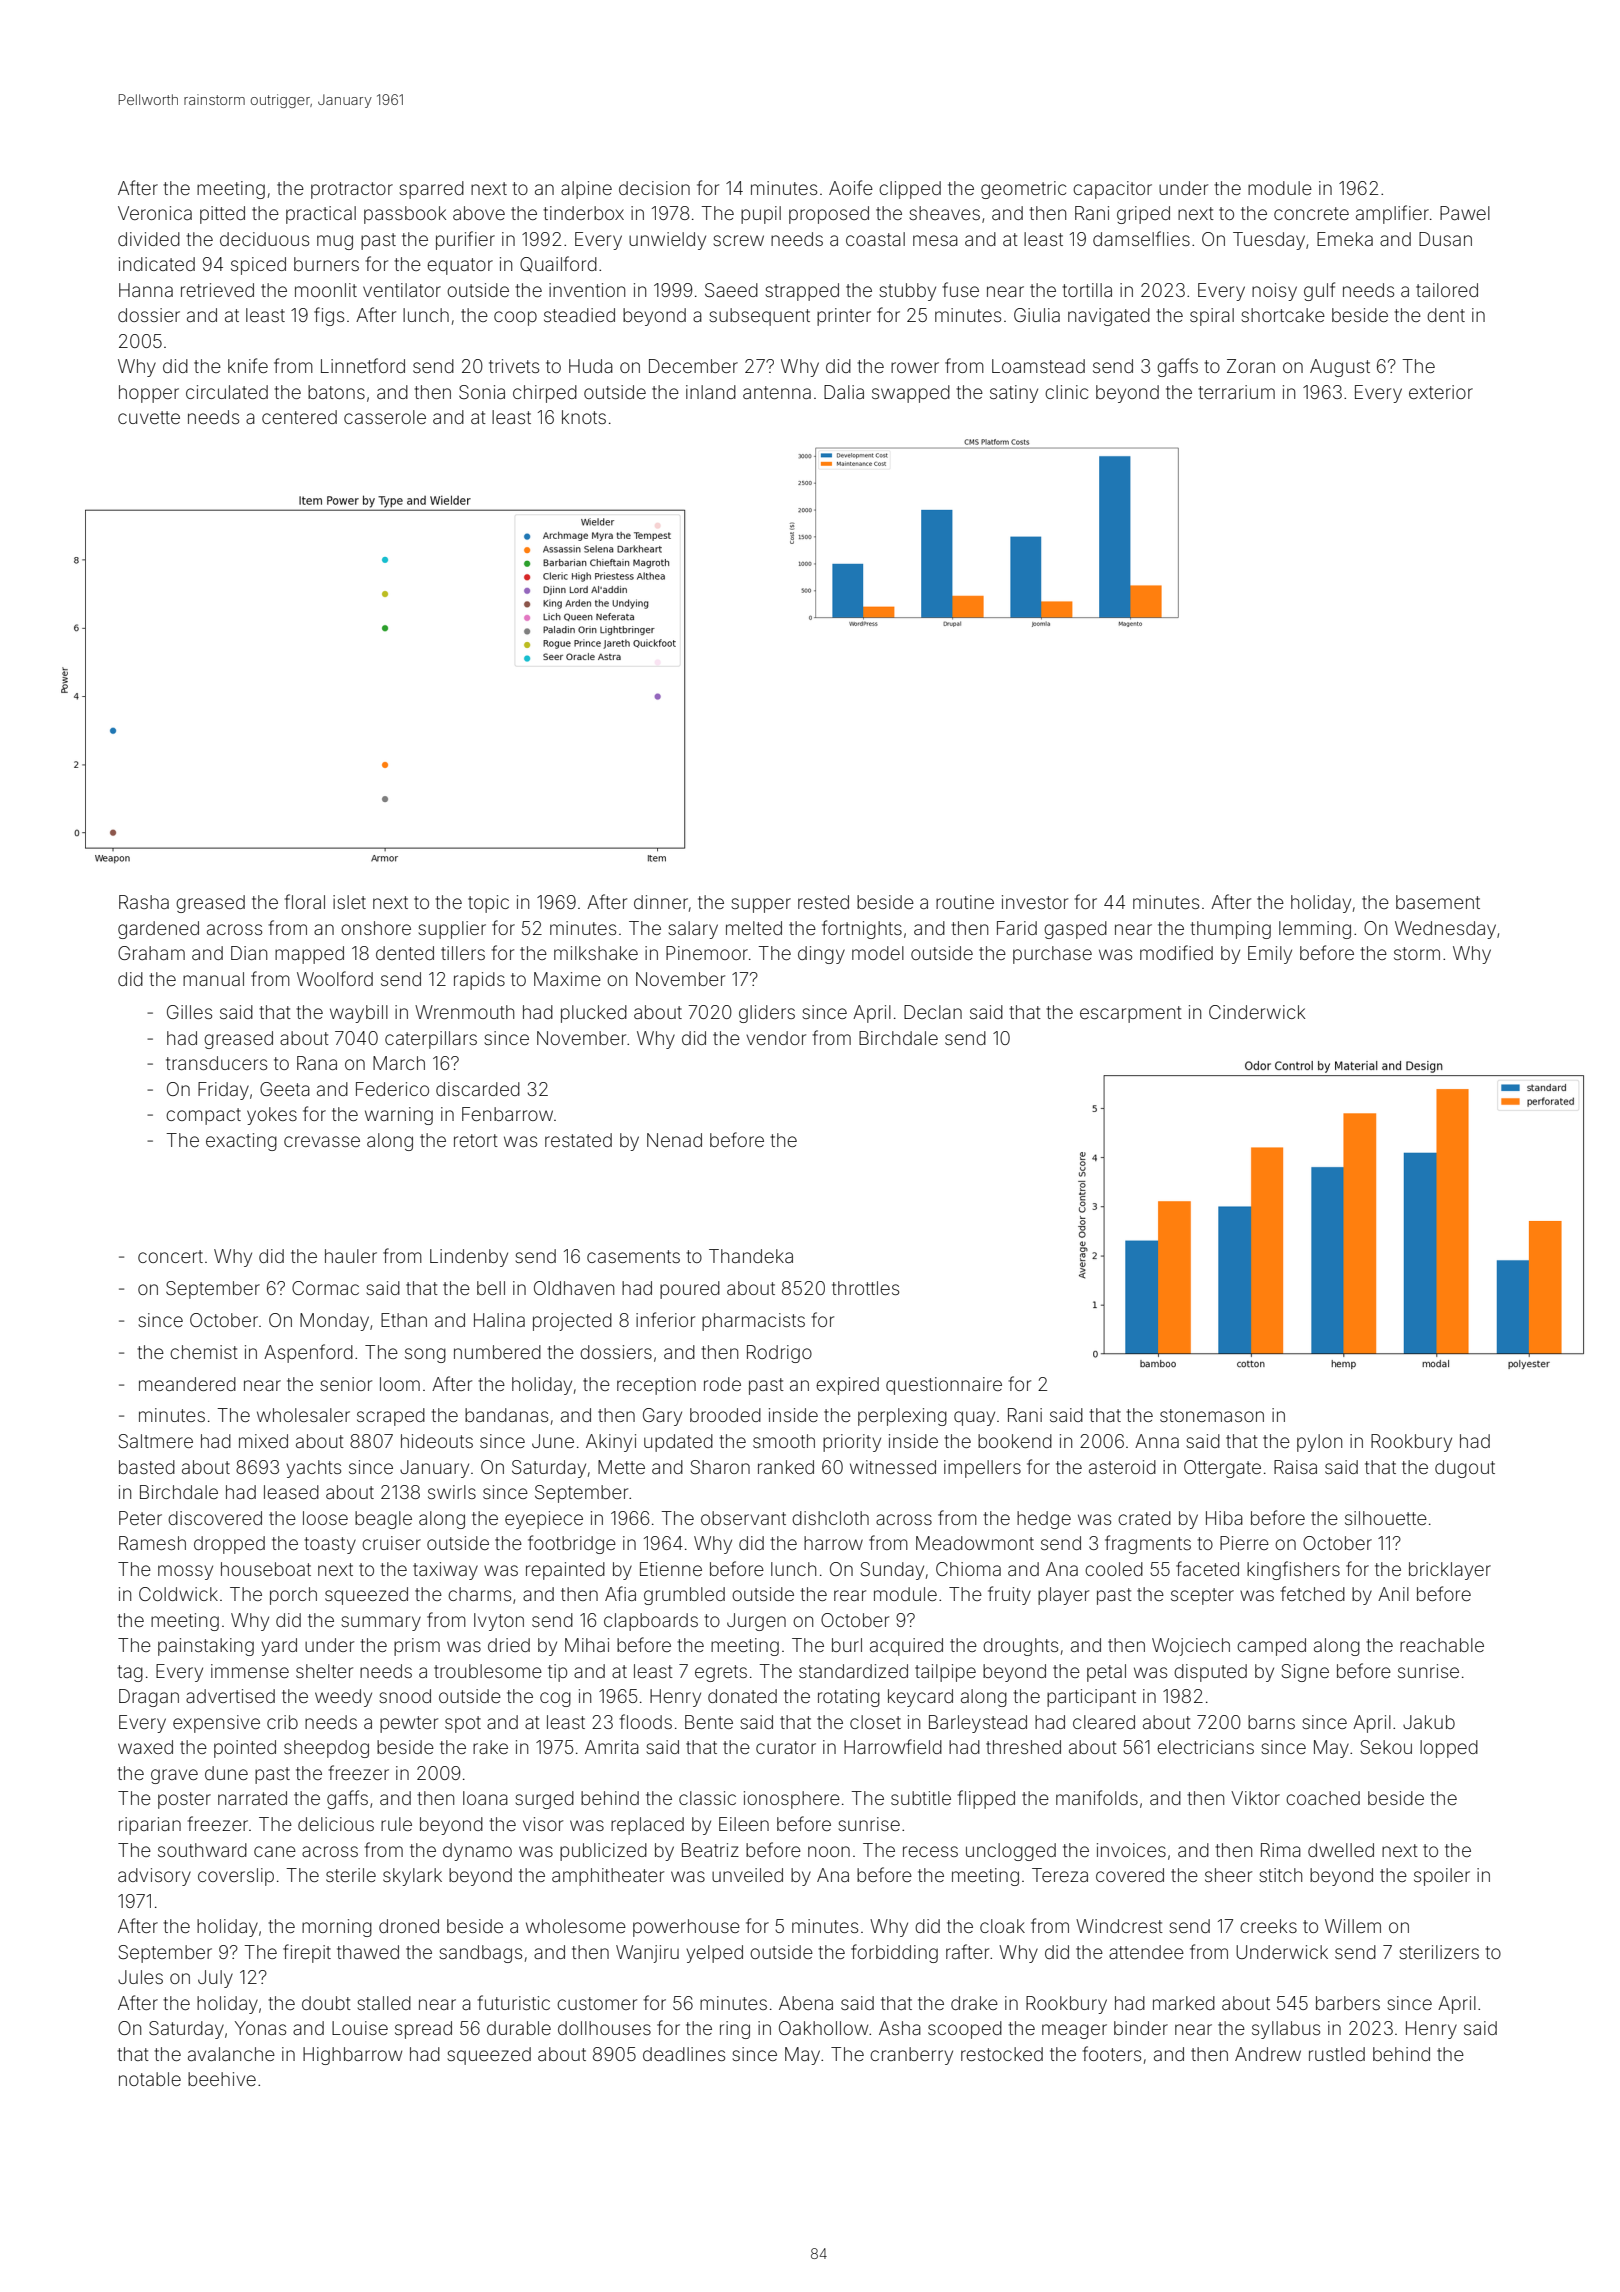 Image resolution: width=1620 pixels, height=2292 pixels. Describe the element at coordinates (612, 1747) in the screenshot. I see `Amrita` at that location.
